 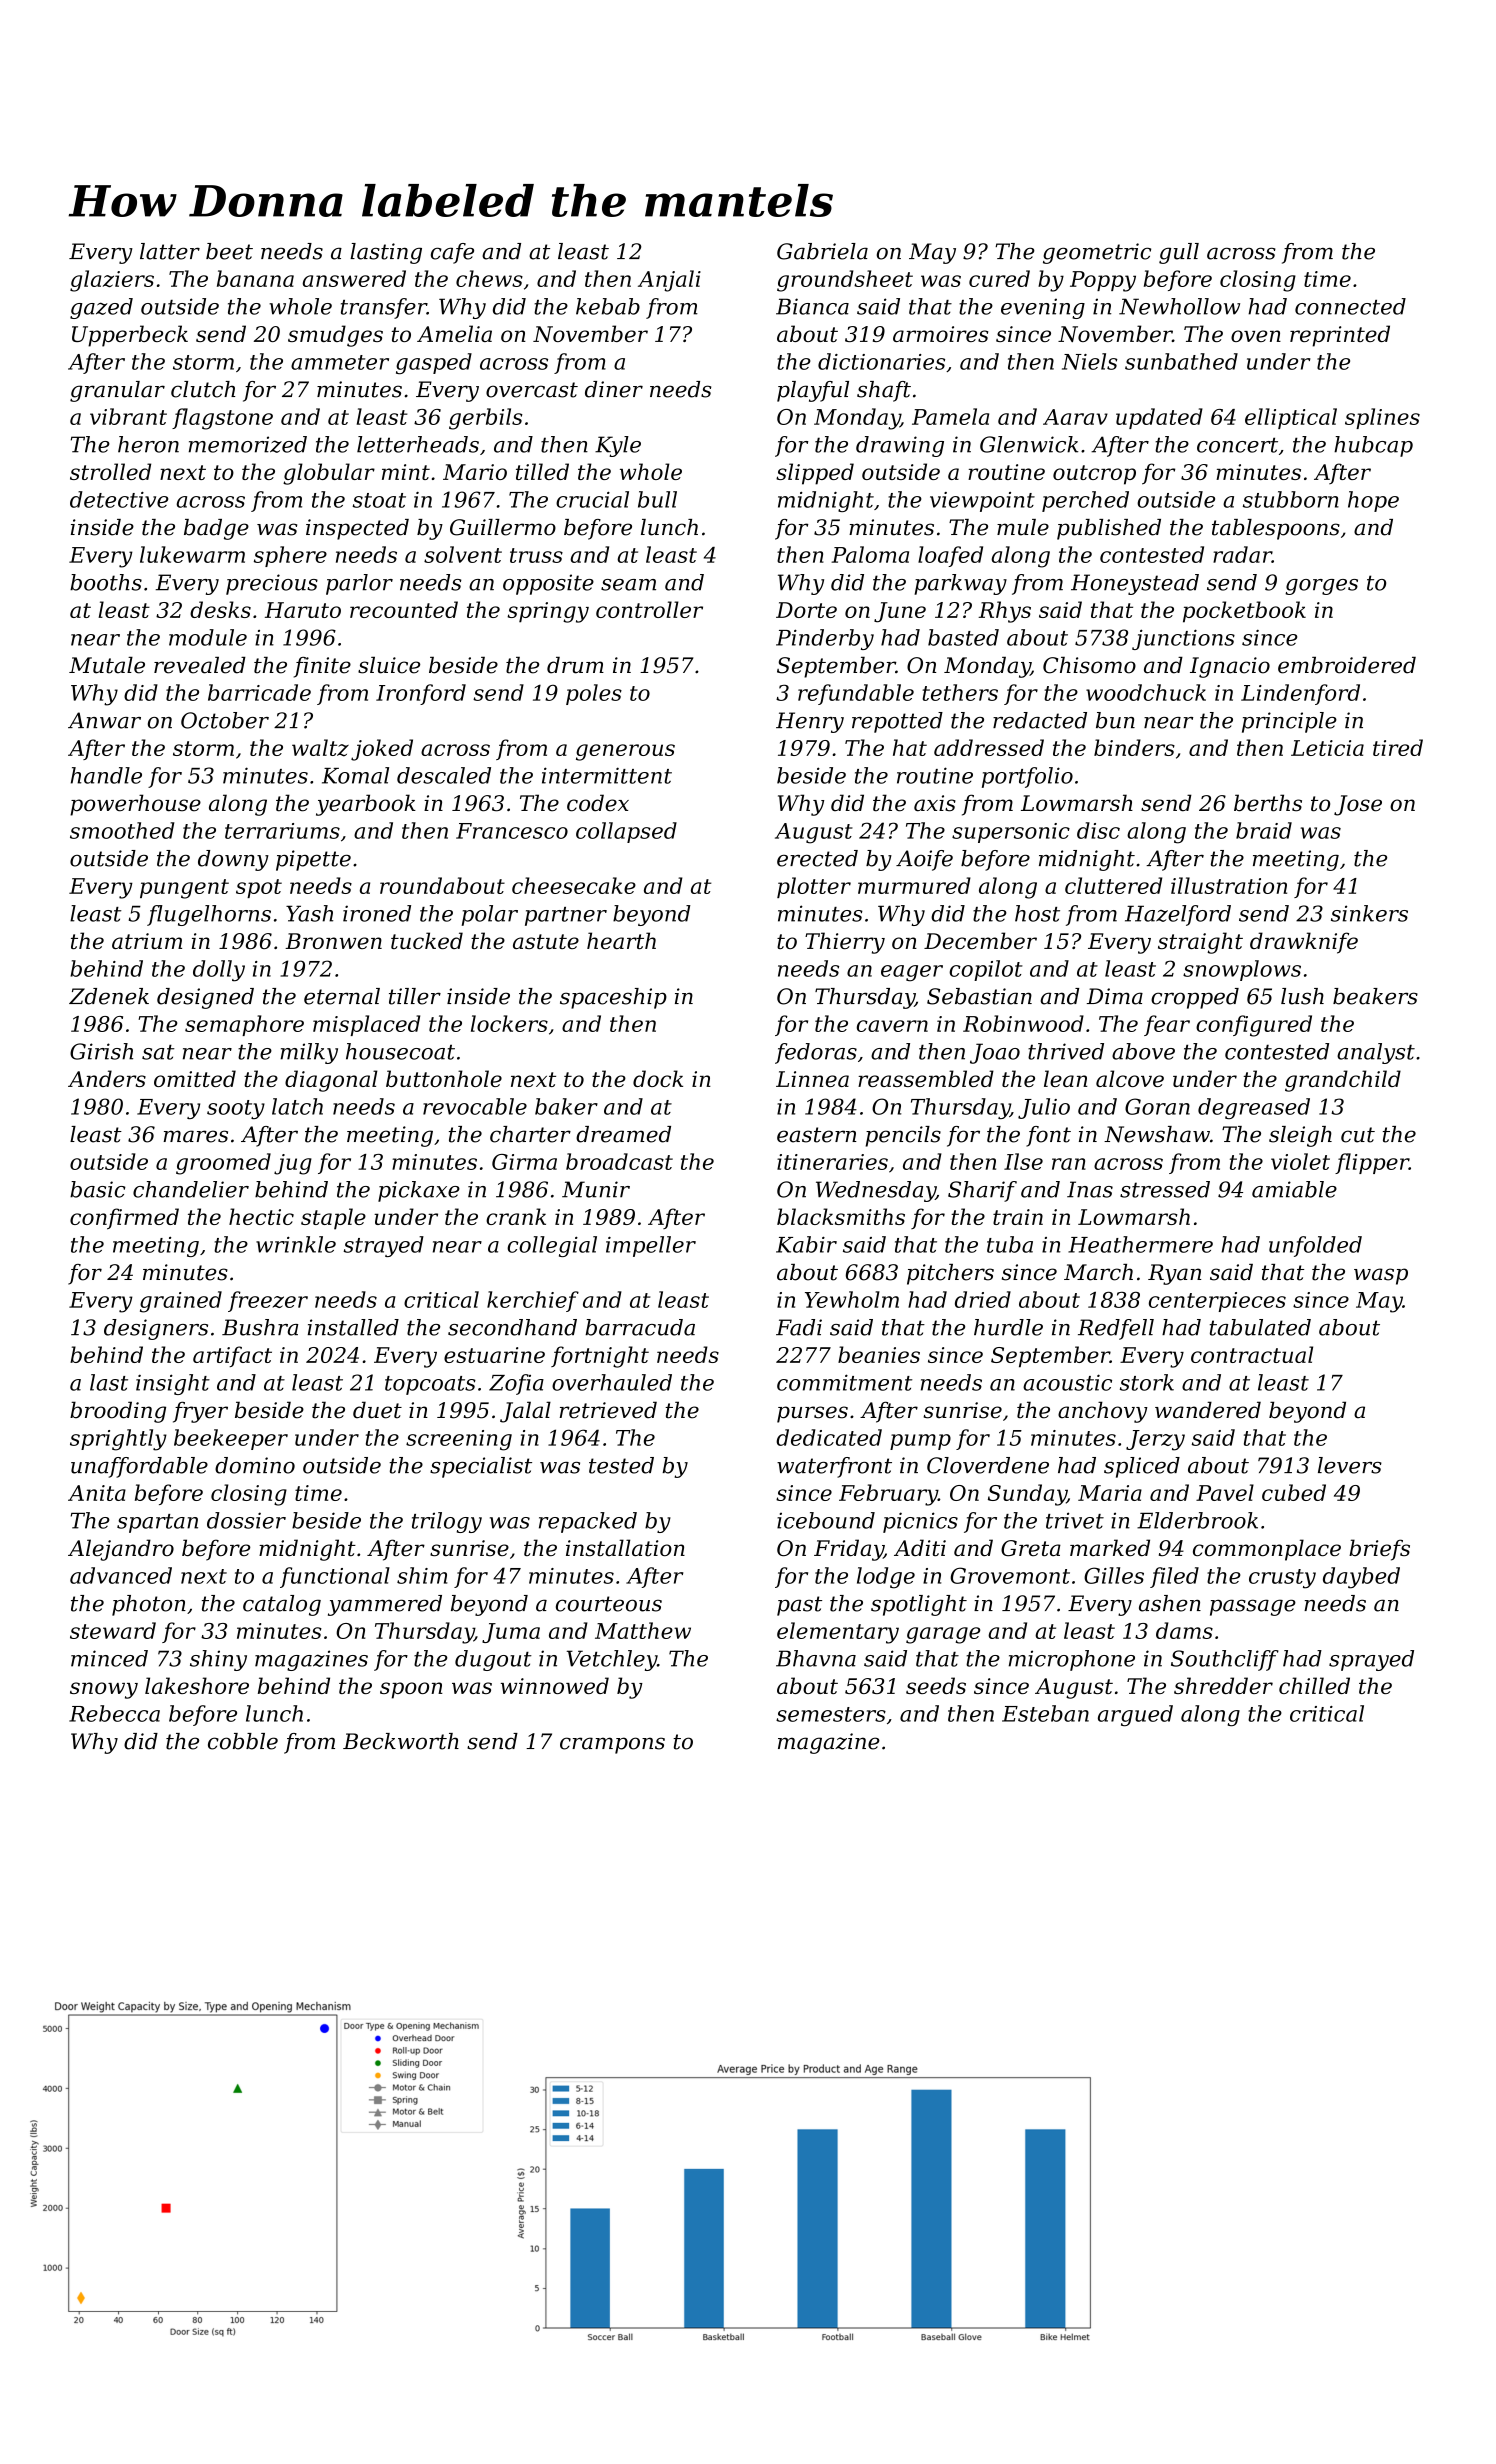 What do you see at coordinates (1094, 475) in the screenshot?
I see `outcrop` at bounding box center [1094, 475].
